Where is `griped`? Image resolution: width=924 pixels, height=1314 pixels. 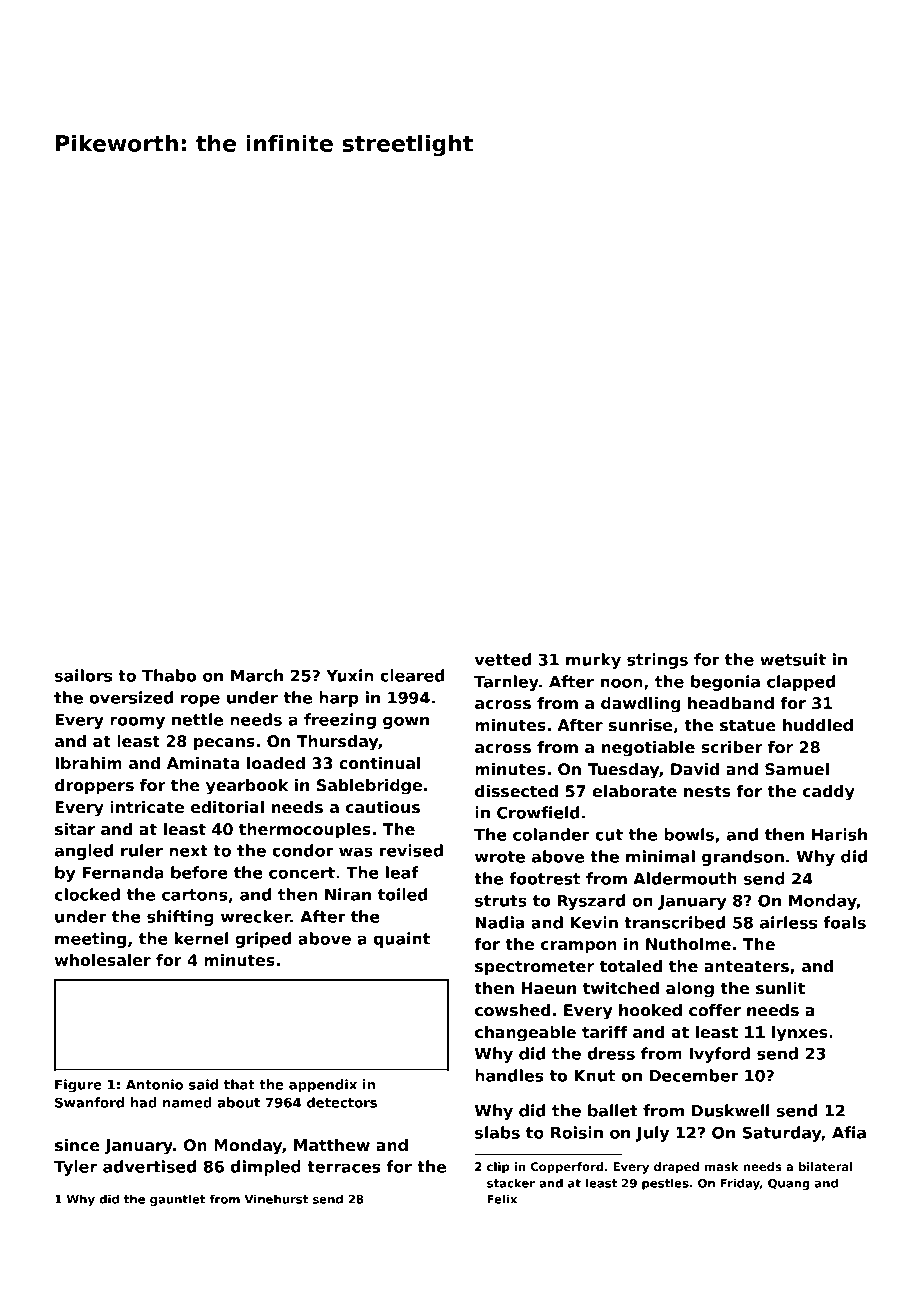
griped is located at coordinates (263, 940).
